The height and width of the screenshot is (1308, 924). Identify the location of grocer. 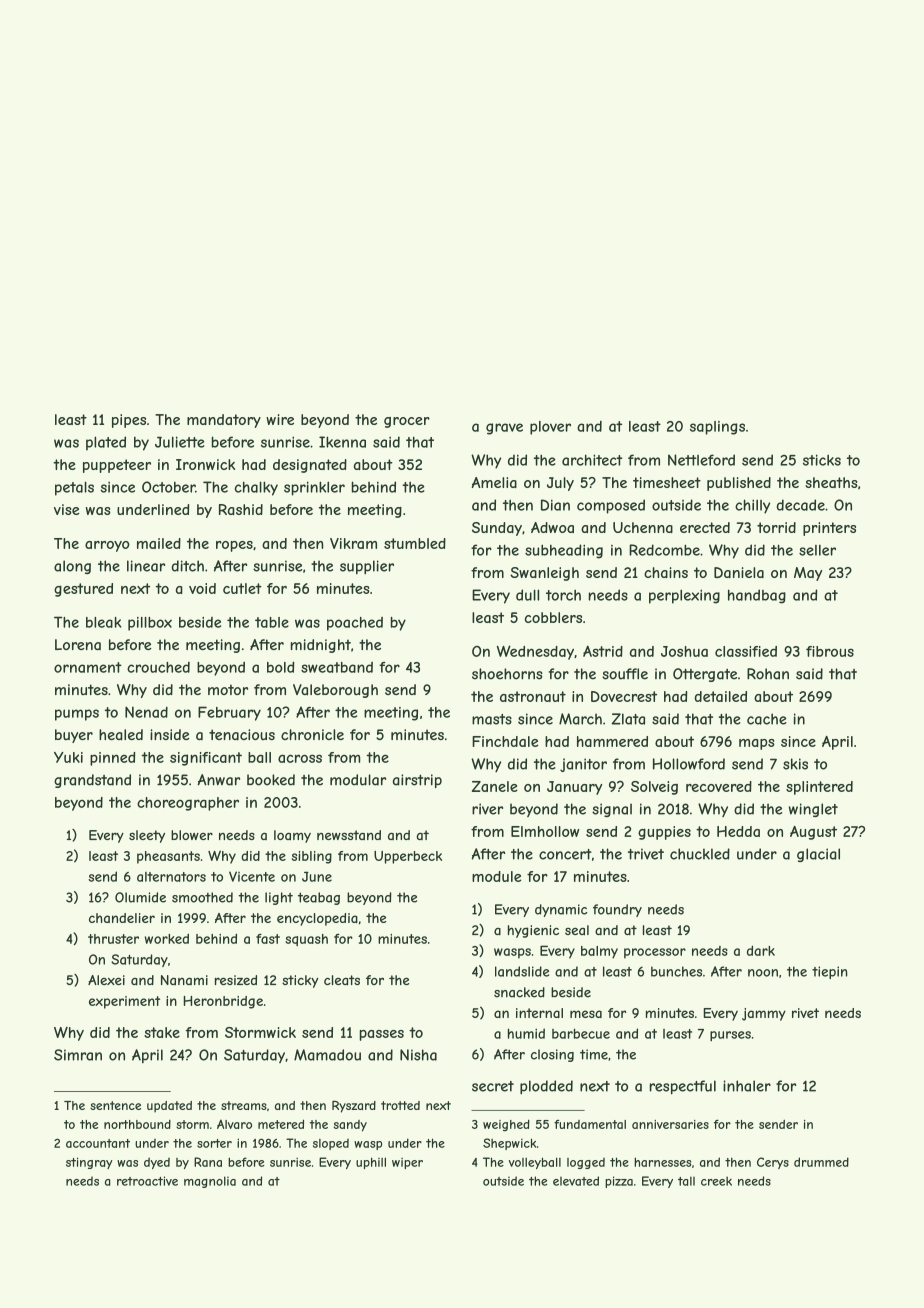
(407, 422).
